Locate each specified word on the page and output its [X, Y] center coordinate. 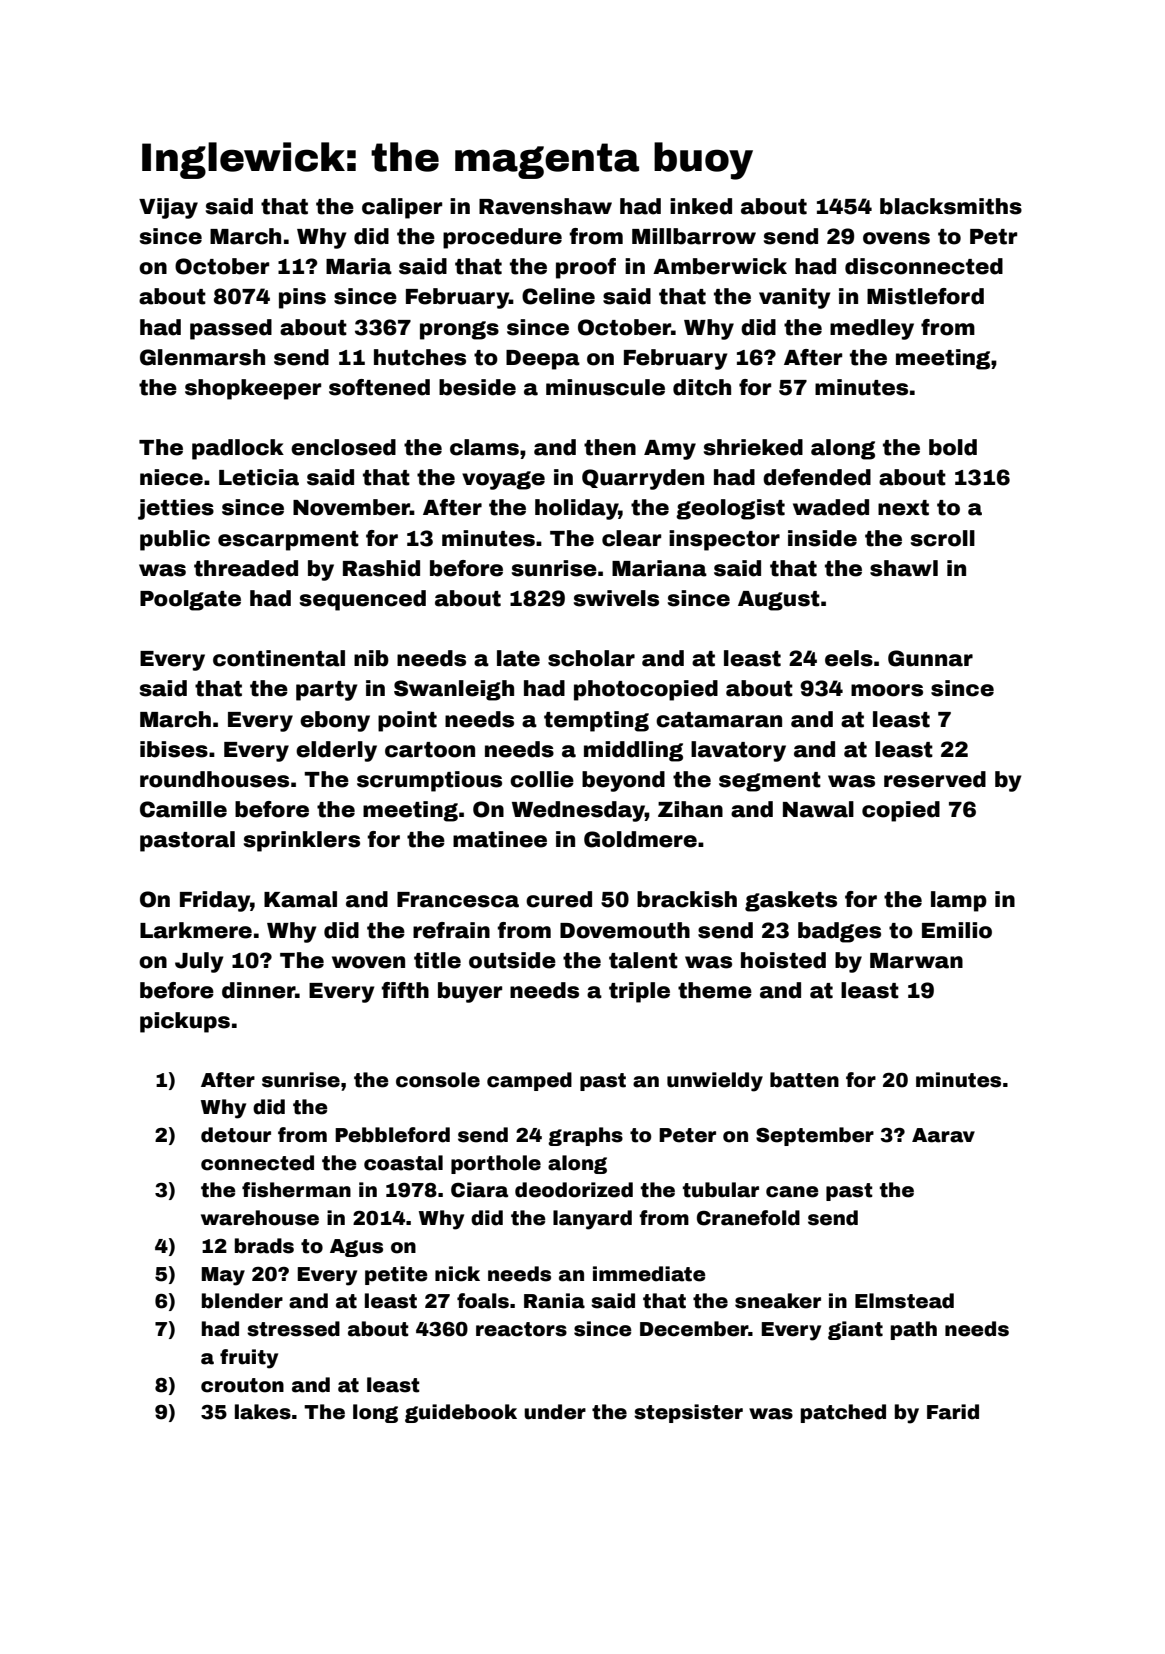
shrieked [753, 447]
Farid [953, 1412]
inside [822, 538]
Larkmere [196, 930]
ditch [702, 387]
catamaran [719, 720]
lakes [263, 1412]
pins [302, 298]
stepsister [688, 1413]
